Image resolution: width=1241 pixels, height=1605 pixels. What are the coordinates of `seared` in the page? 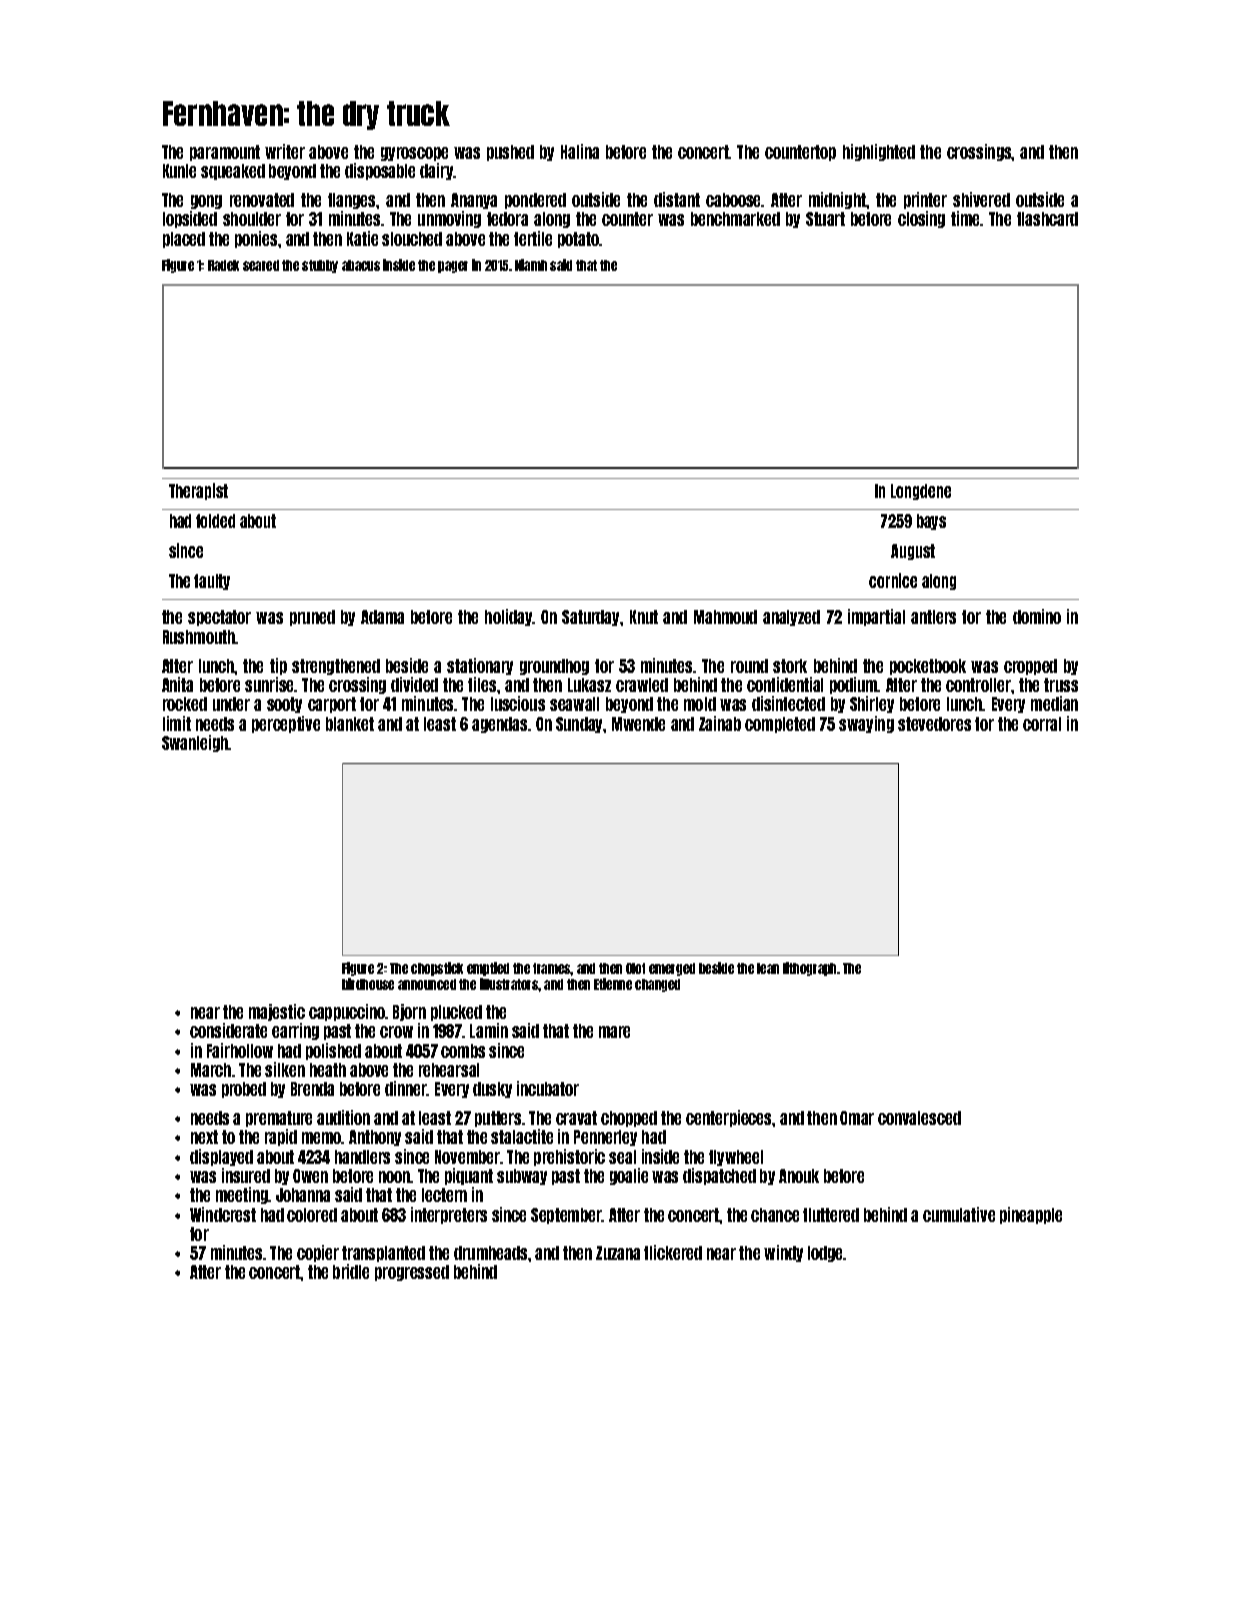 It's located at (261, 265).
